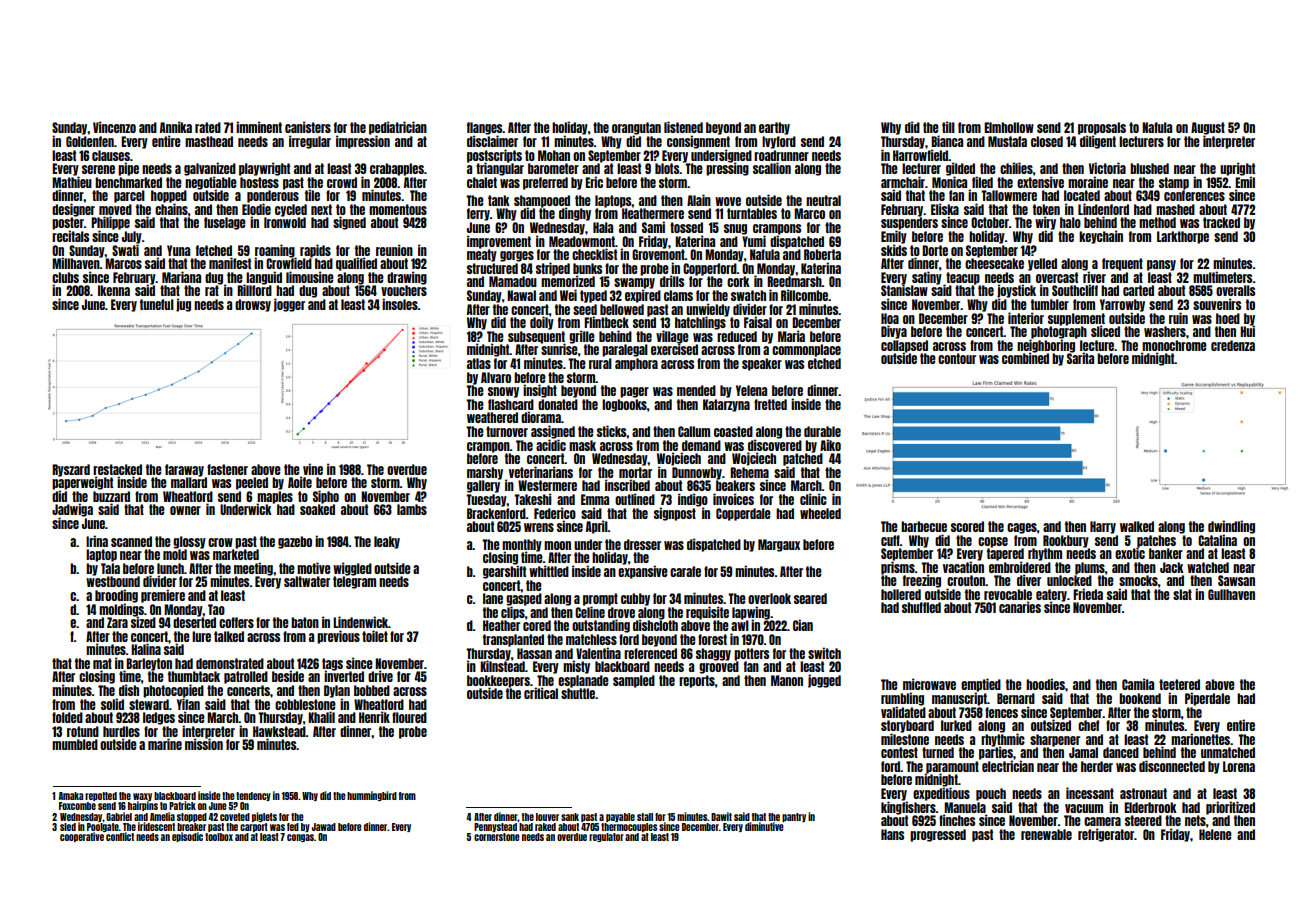  What do you see at coordinates (497, 837) in the screenshot?
I see `cornerstone` at bounding box center [497, 837].
